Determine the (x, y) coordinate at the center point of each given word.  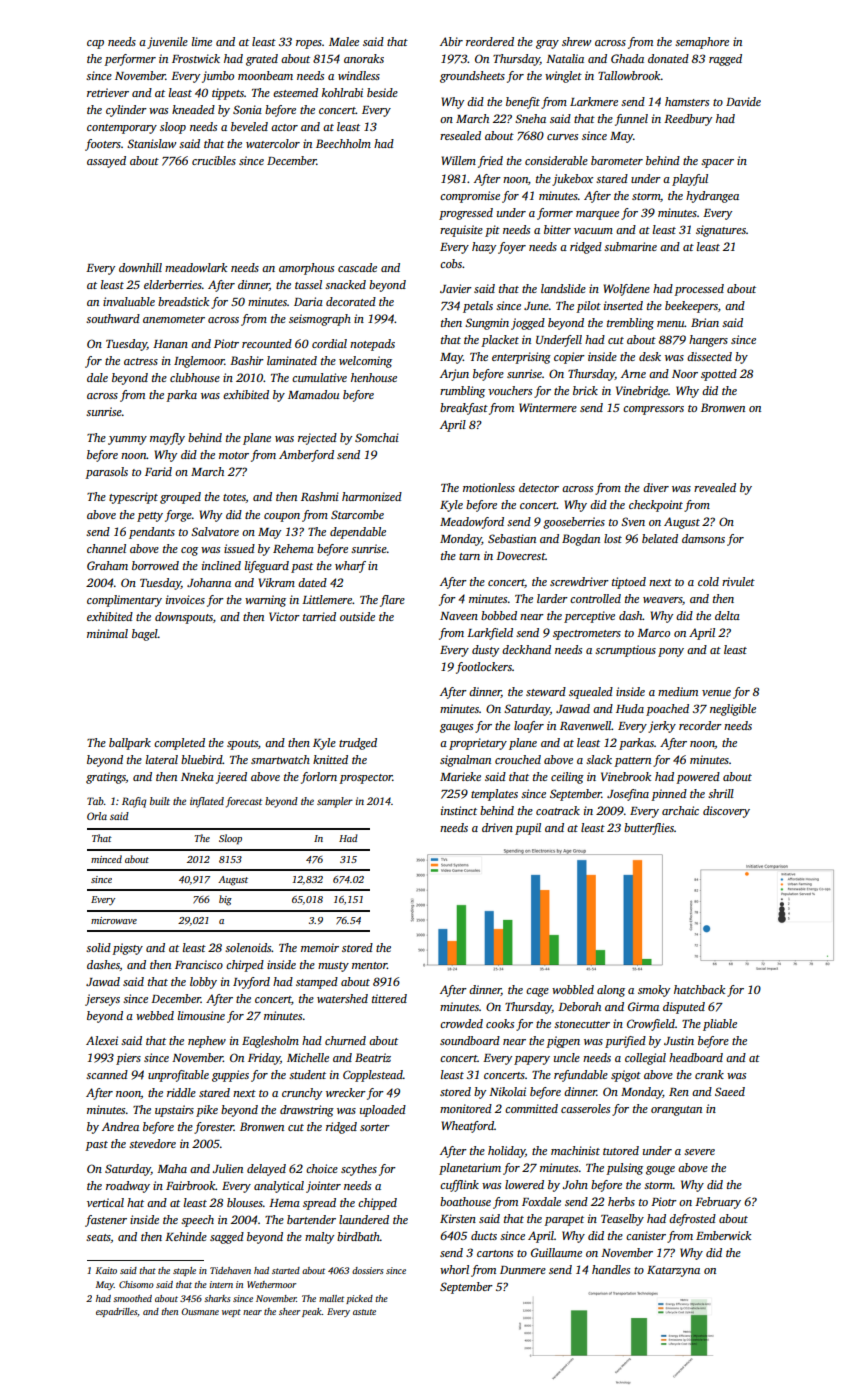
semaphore (702, 43)
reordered (490, 41)
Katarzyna (673, 1271)
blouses (245, 1202)
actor (284, 127)
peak (312, 1312)
